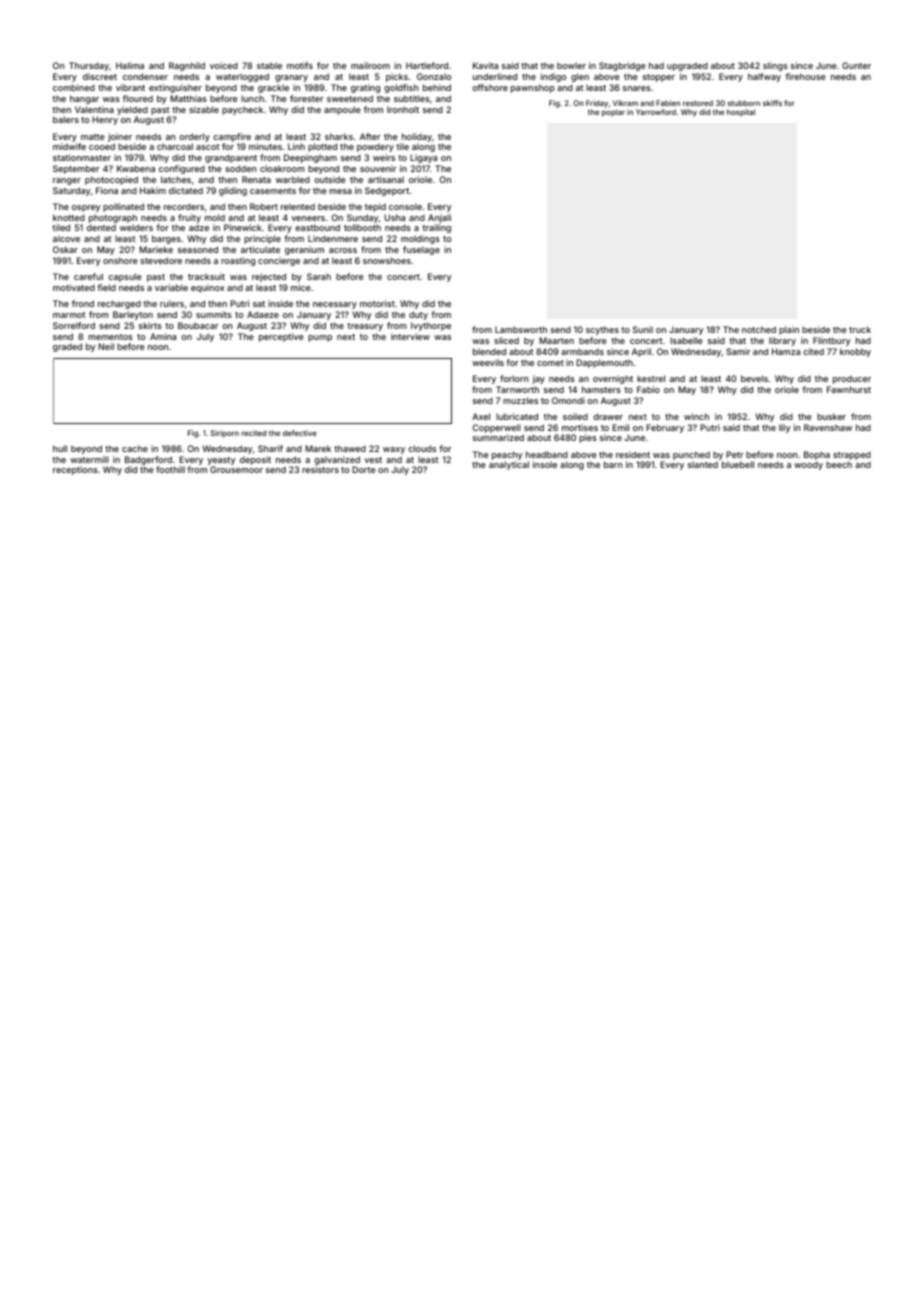 This screenshot has height=1308, width=924. What do you see at coordinates (643, 329) in the screenshot?
I see `Sunil` at bounding box center [643, 329].
